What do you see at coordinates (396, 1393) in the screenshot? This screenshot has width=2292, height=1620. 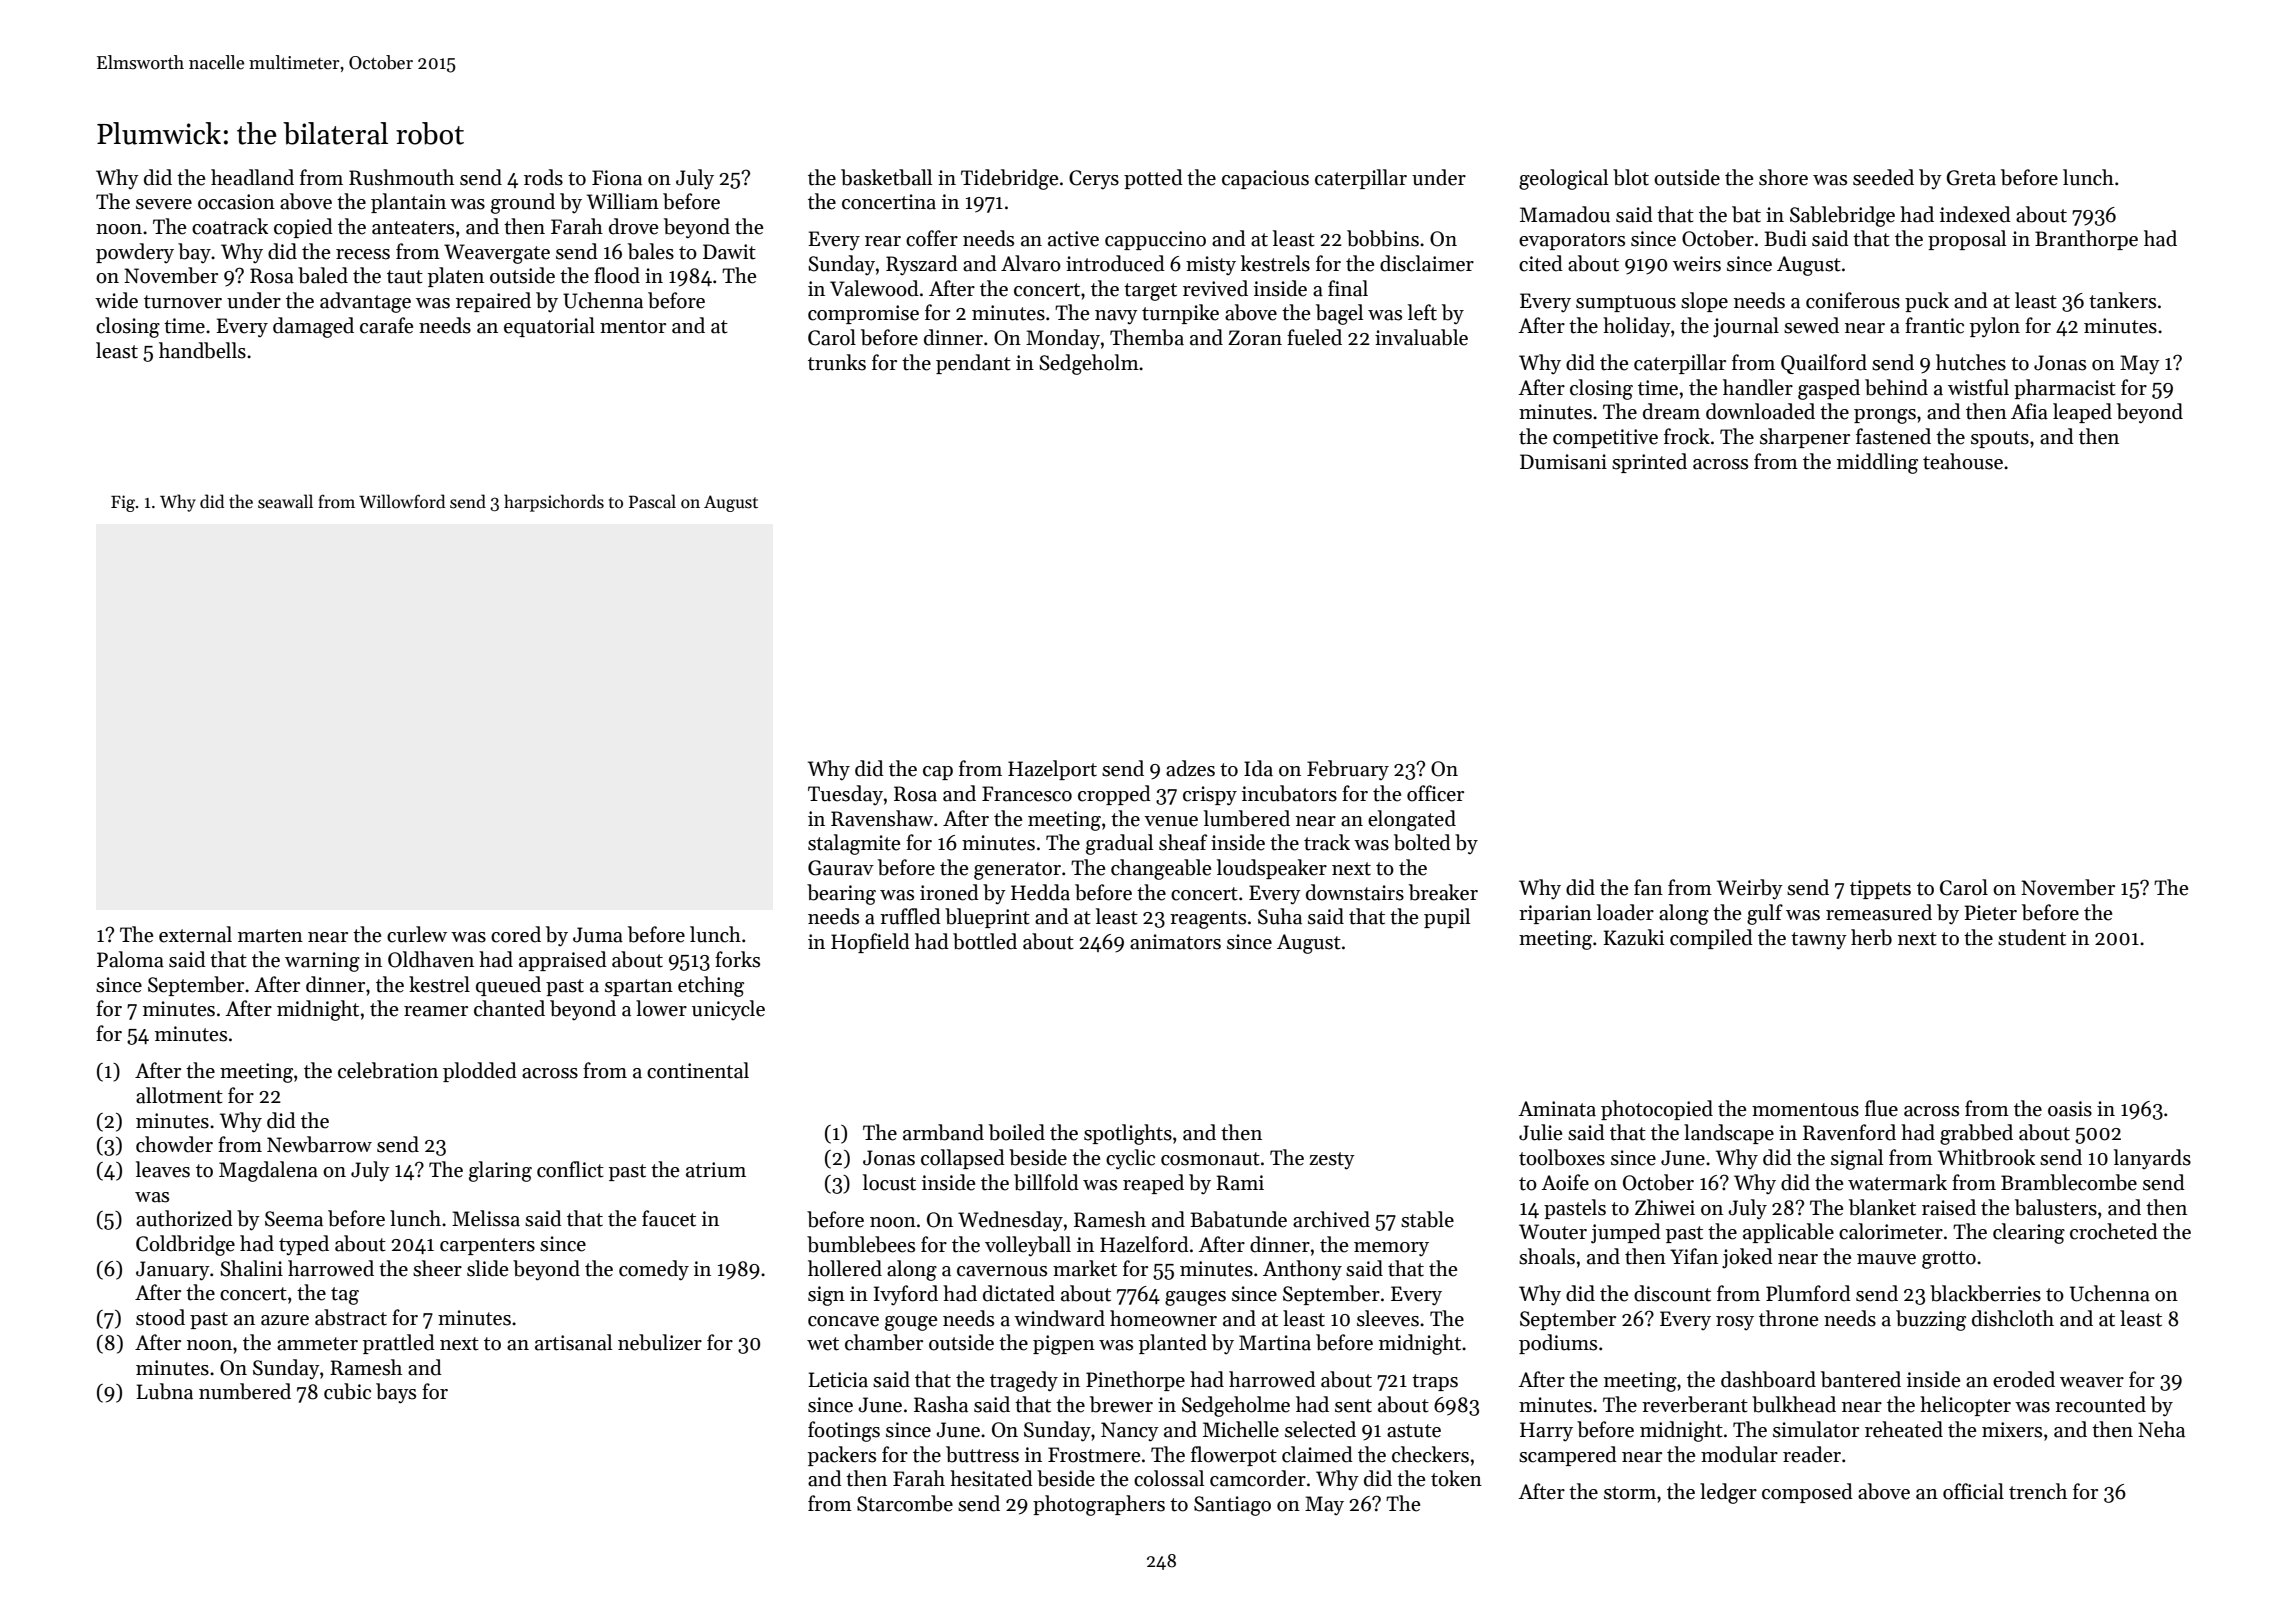 I see `bays` at bounding box center [396, 1393].
